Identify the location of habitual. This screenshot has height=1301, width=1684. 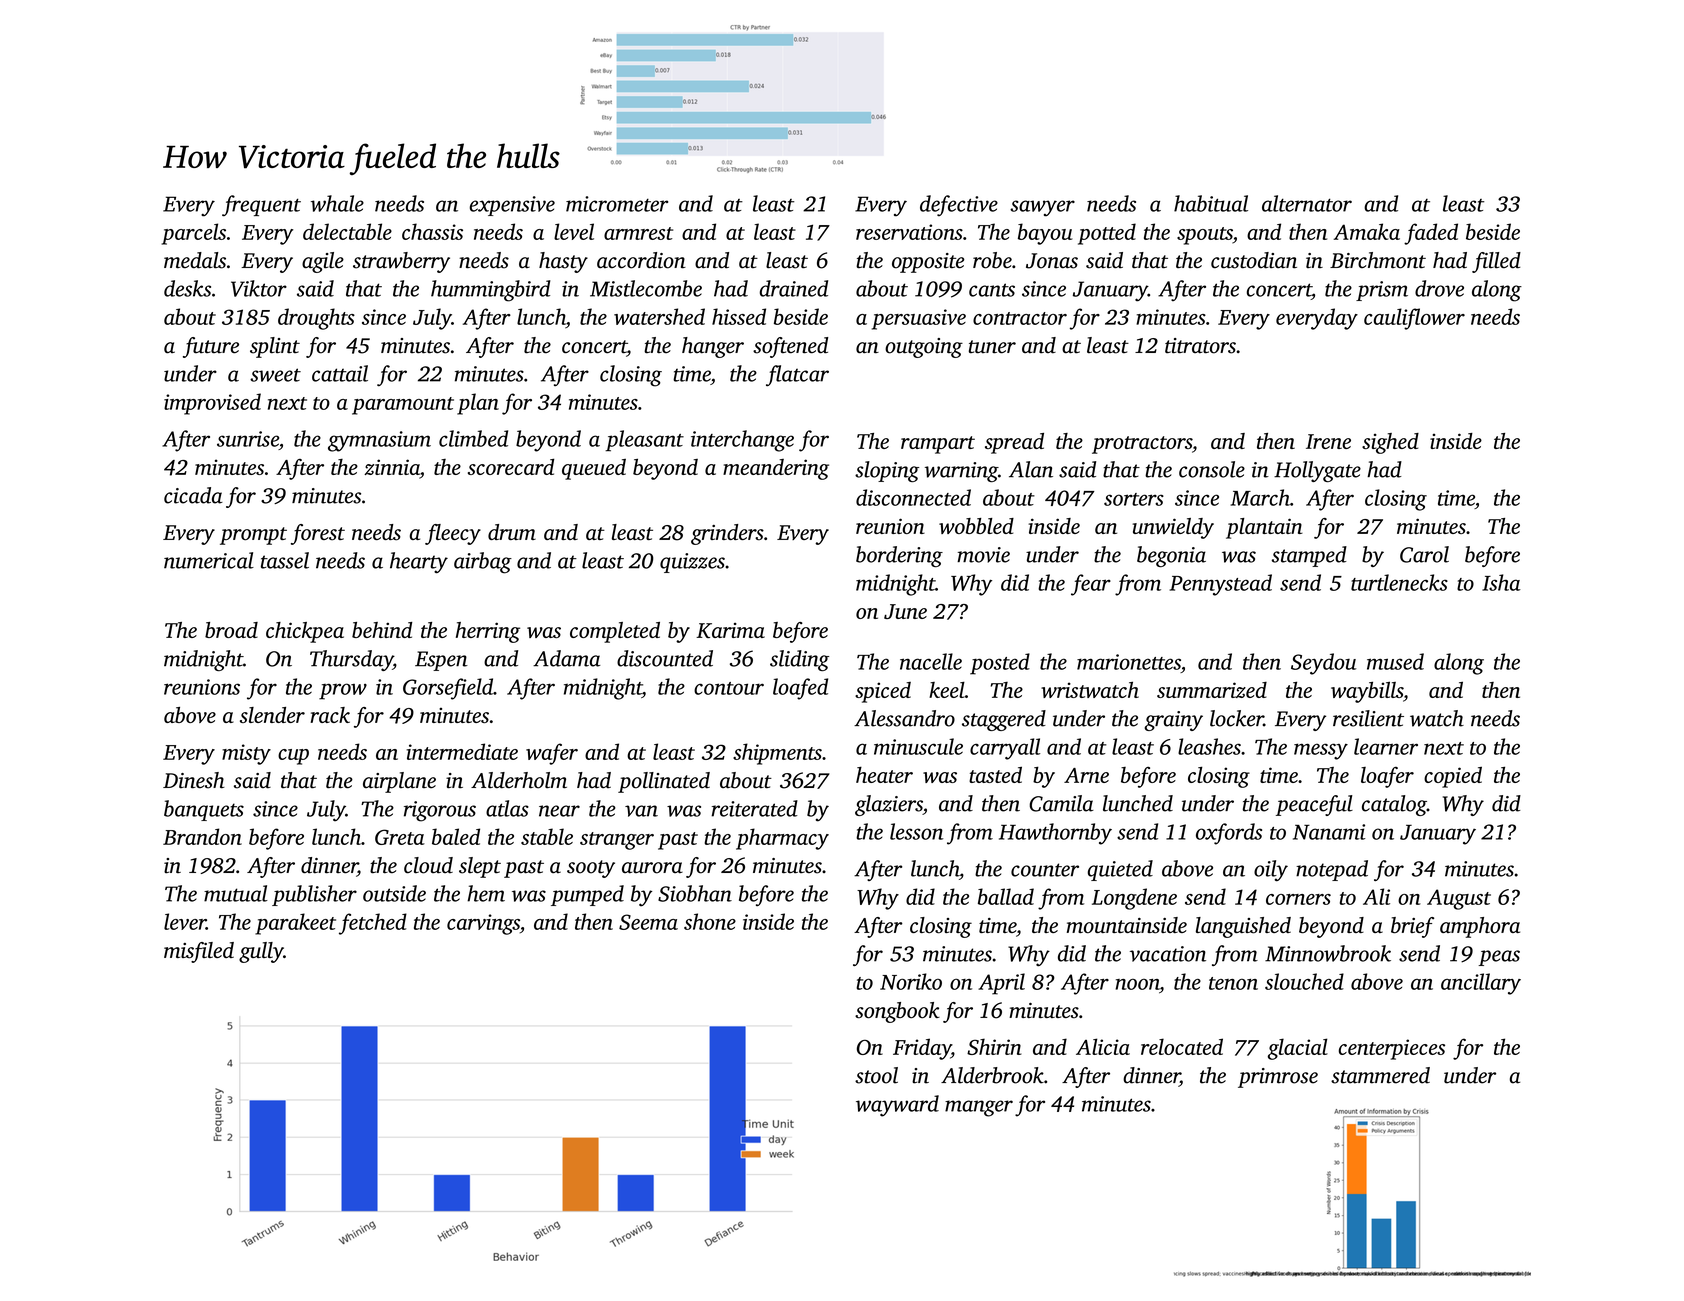
(1211, 203).
